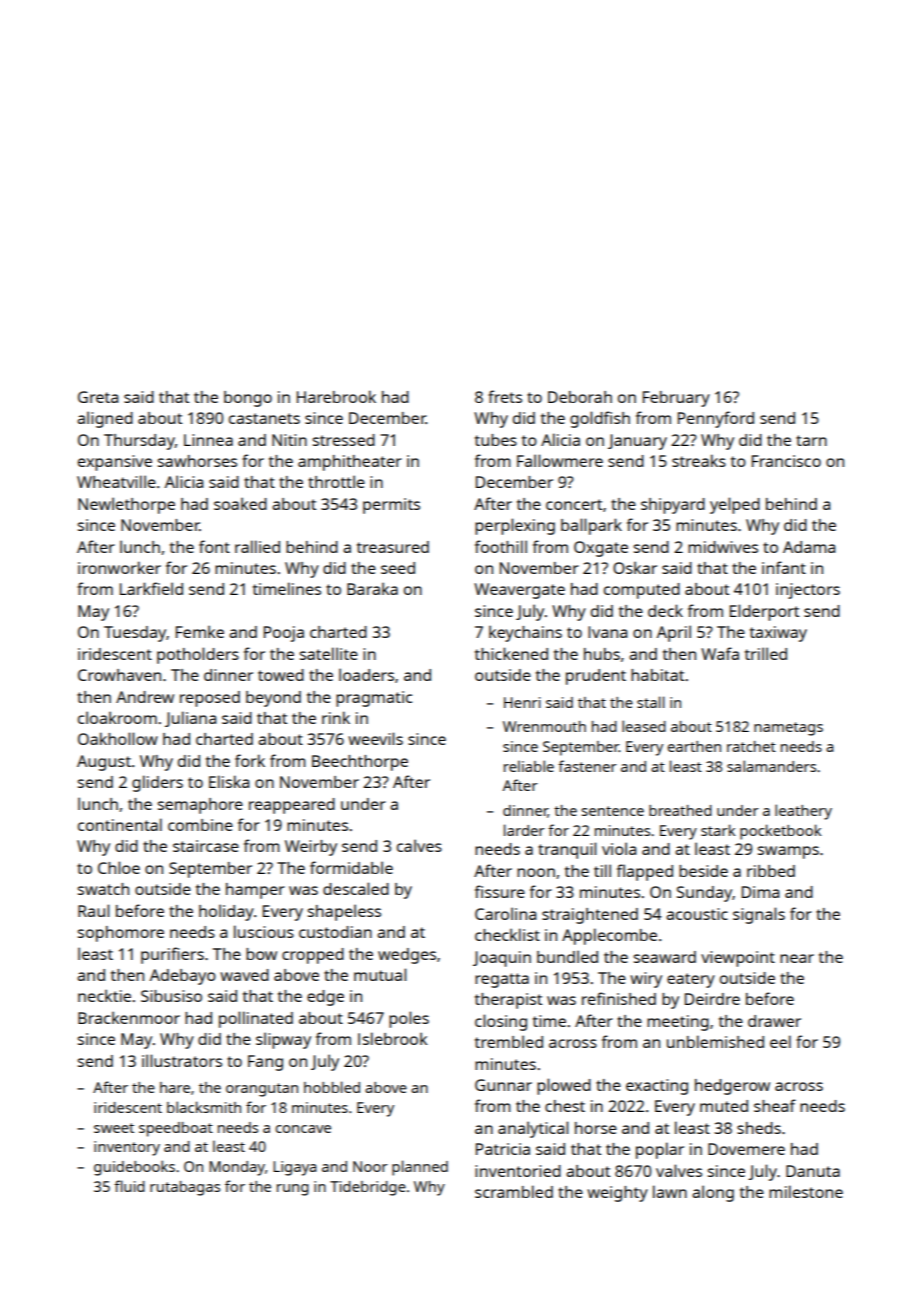 The width and height of the screenshot is (924, 1314). I want to click on frets, so click(505, 396).
